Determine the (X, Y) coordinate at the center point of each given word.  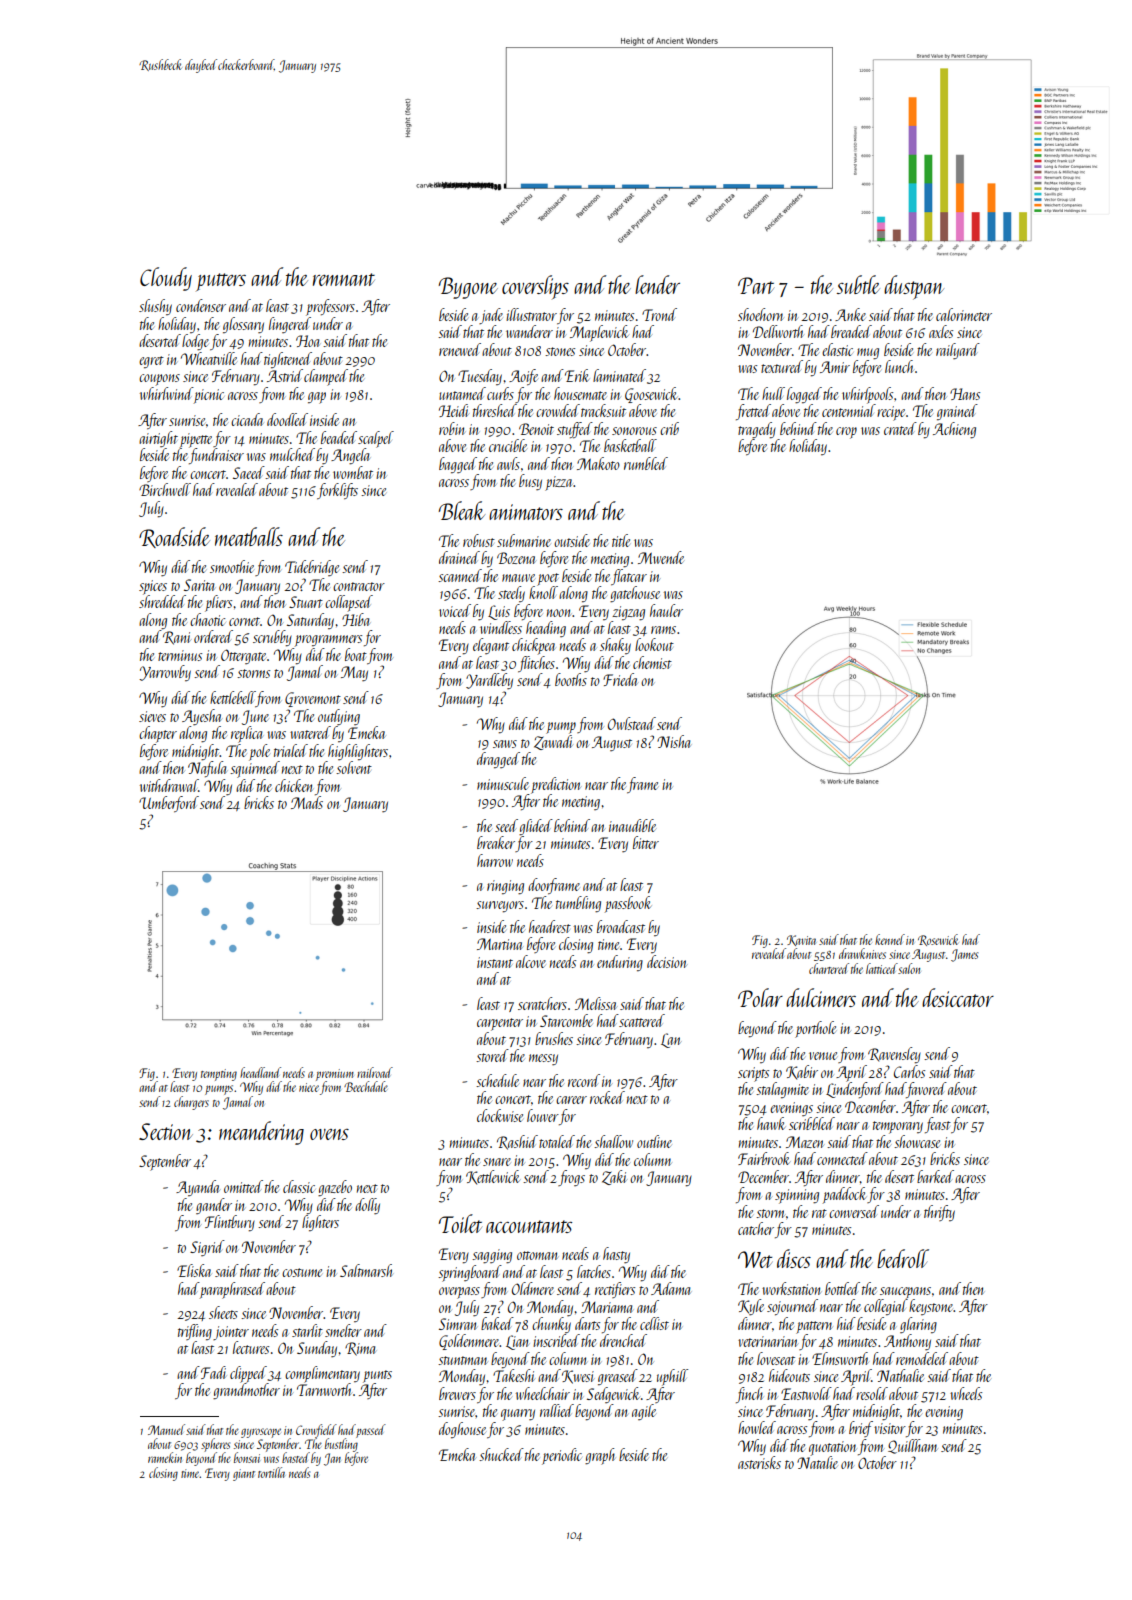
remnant (344, 279)
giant (244, 1475)
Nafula (207, 769)
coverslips (535, 287)
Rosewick (938, 940)
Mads (307, 802)
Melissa (596, 1003)
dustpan (914, 287)
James (964, 955)
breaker (496, 842)
